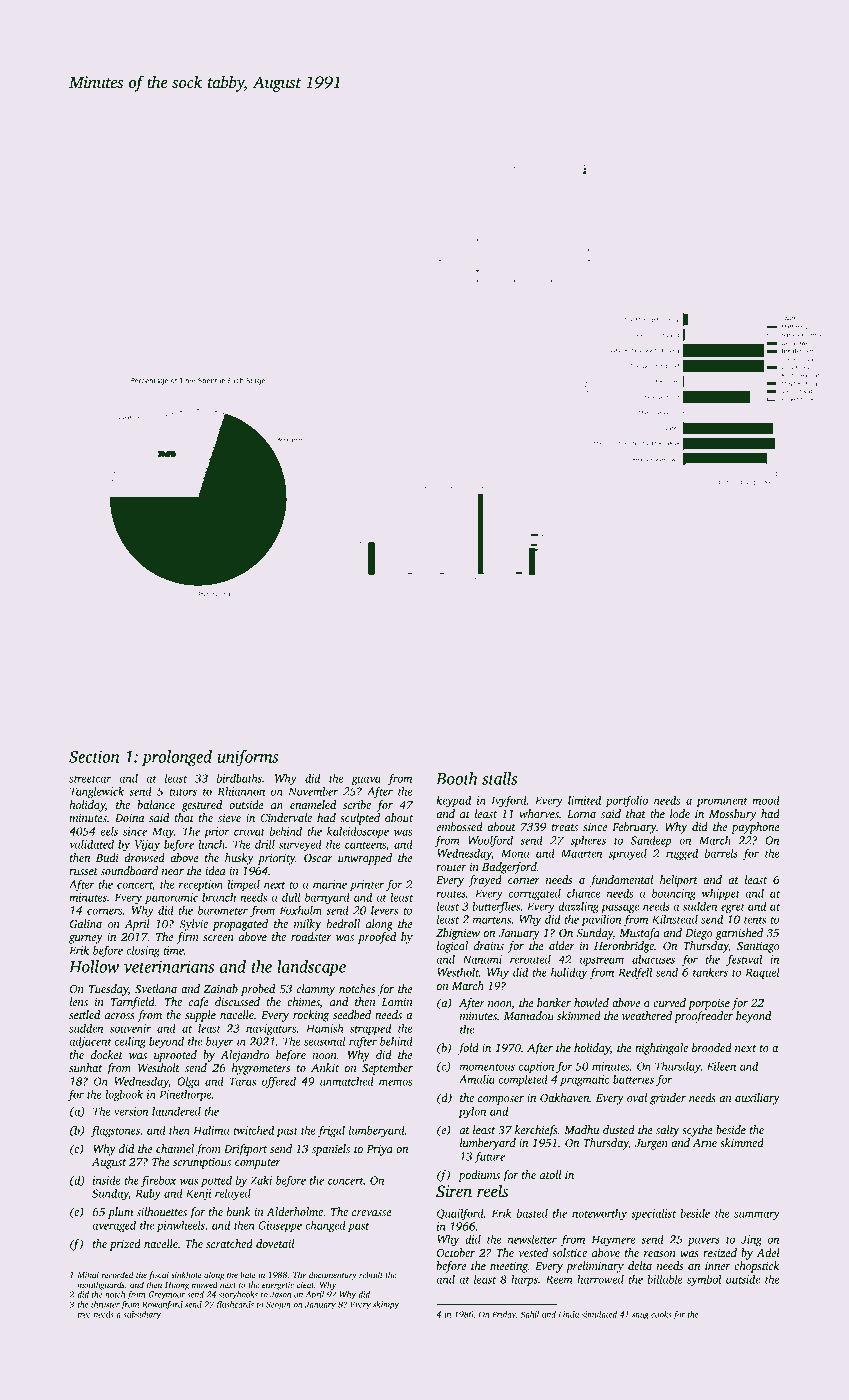 The height and width of the document is (1400, 849). I want to click on chimes, so click(303, 1001).
